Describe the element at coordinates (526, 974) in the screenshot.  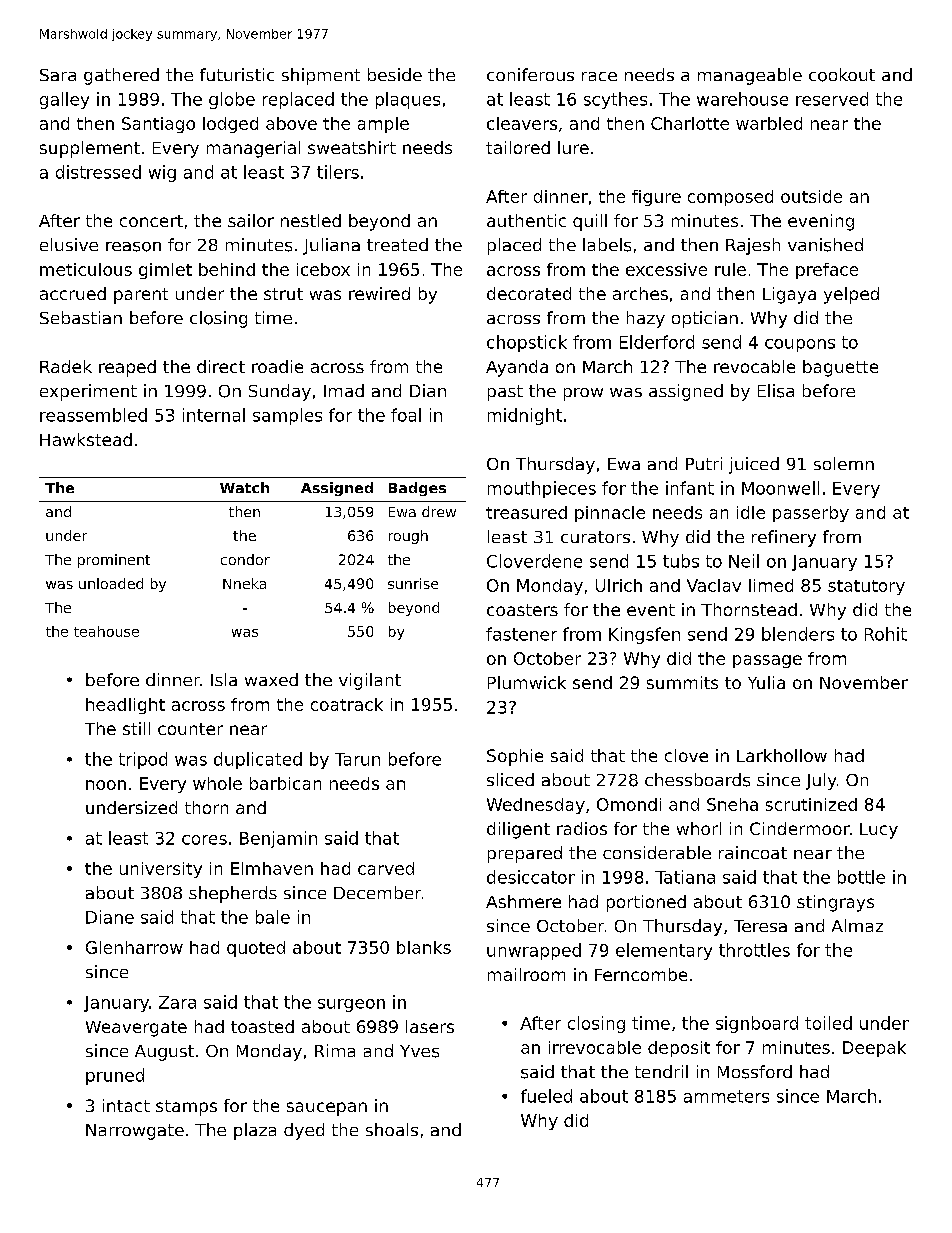
I see `mailroom` at that location.
